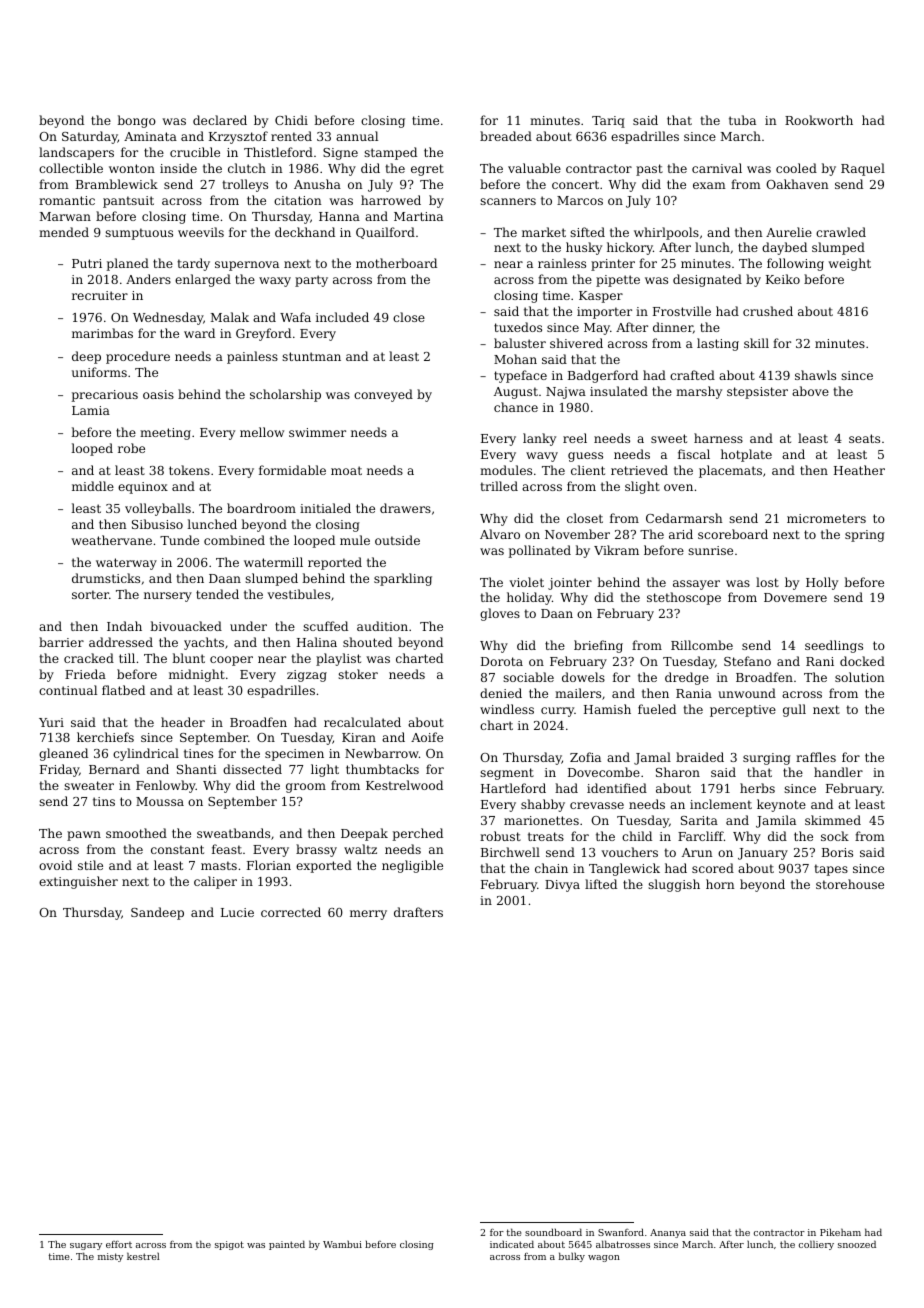 This image has width=924, height=1308. I want to click on Heather, so click(859, 470).
